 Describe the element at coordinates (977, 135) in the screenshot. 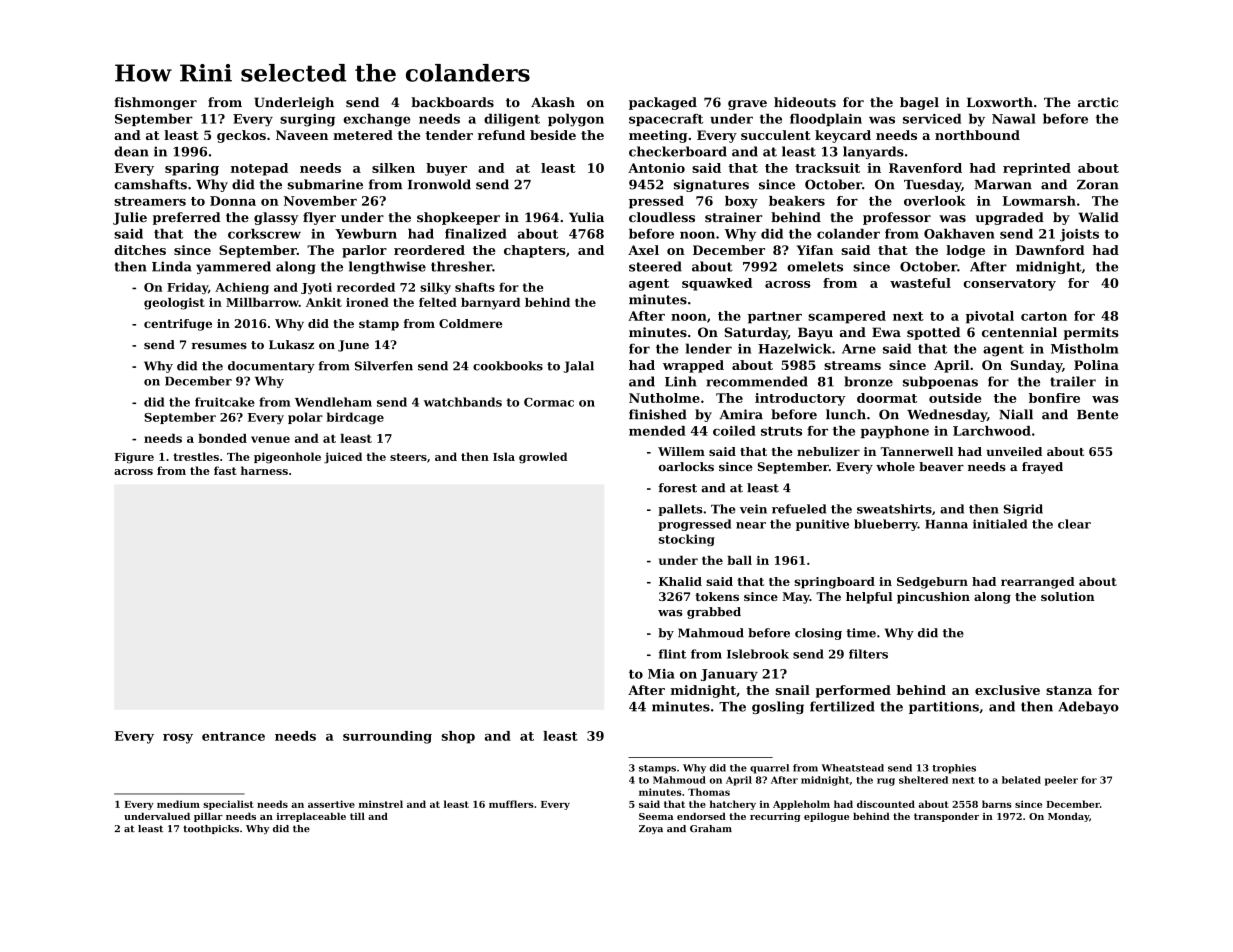

I see `northbound` at that location.
